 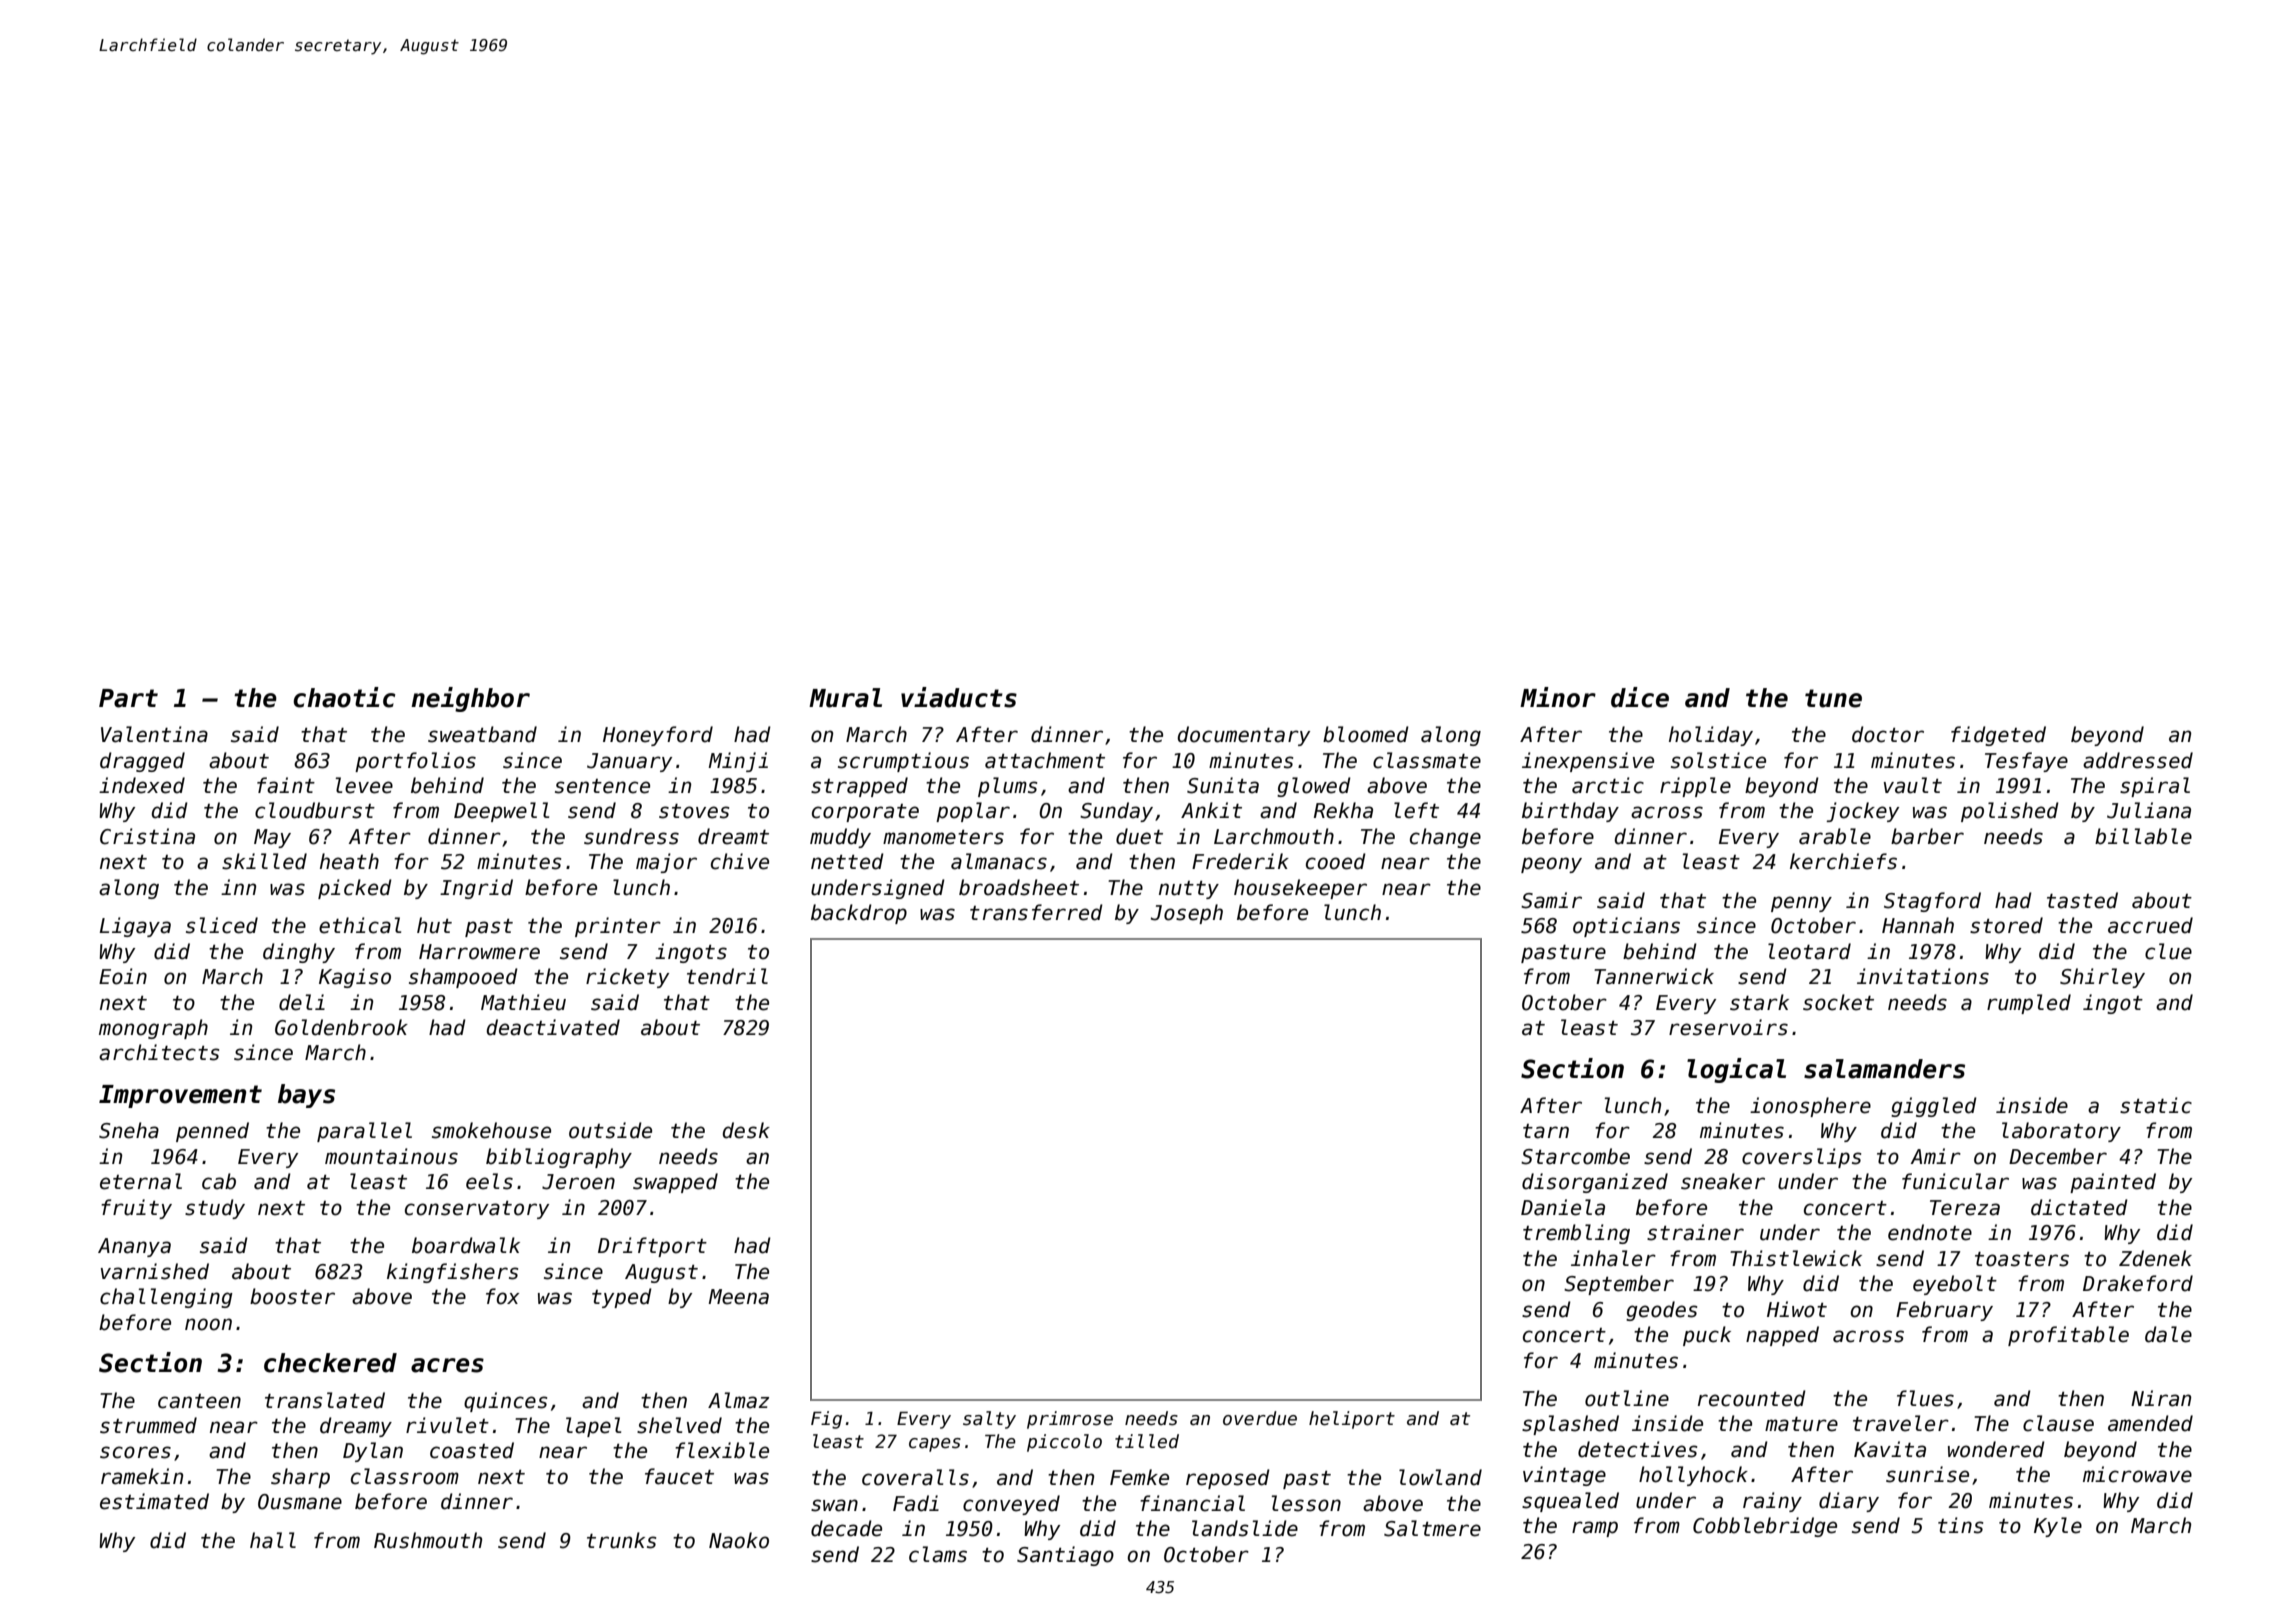 What do you see at coordinates (1801, 904) in the image?
I see `penny` at bounding box center [1801, 904].
